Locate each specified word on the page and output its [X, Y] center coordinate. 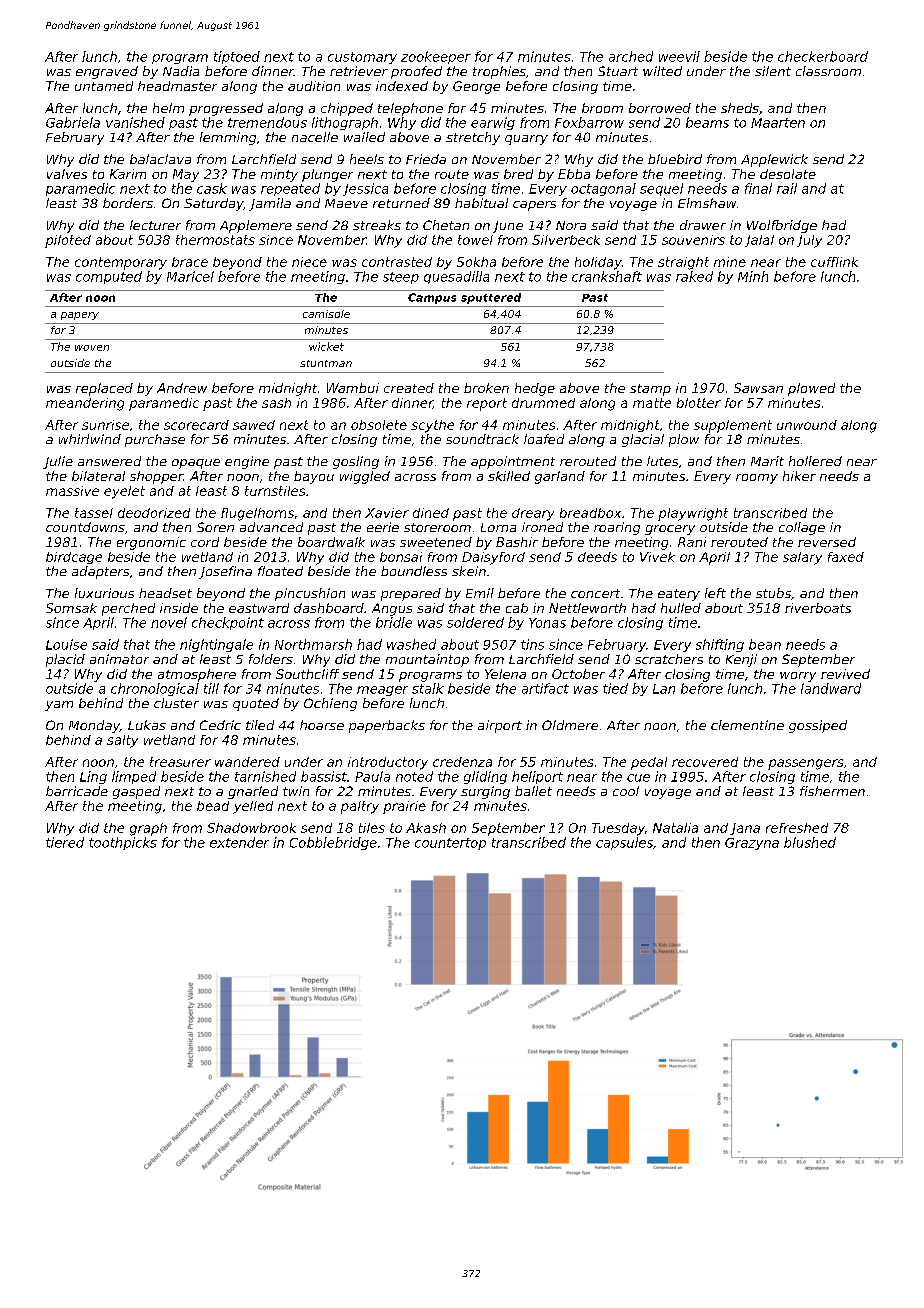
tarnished [265, 776]
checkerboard [823, 56]
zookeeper [436, 57]
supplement [733, 426]
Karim [128, 174]
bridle [394, 622]
